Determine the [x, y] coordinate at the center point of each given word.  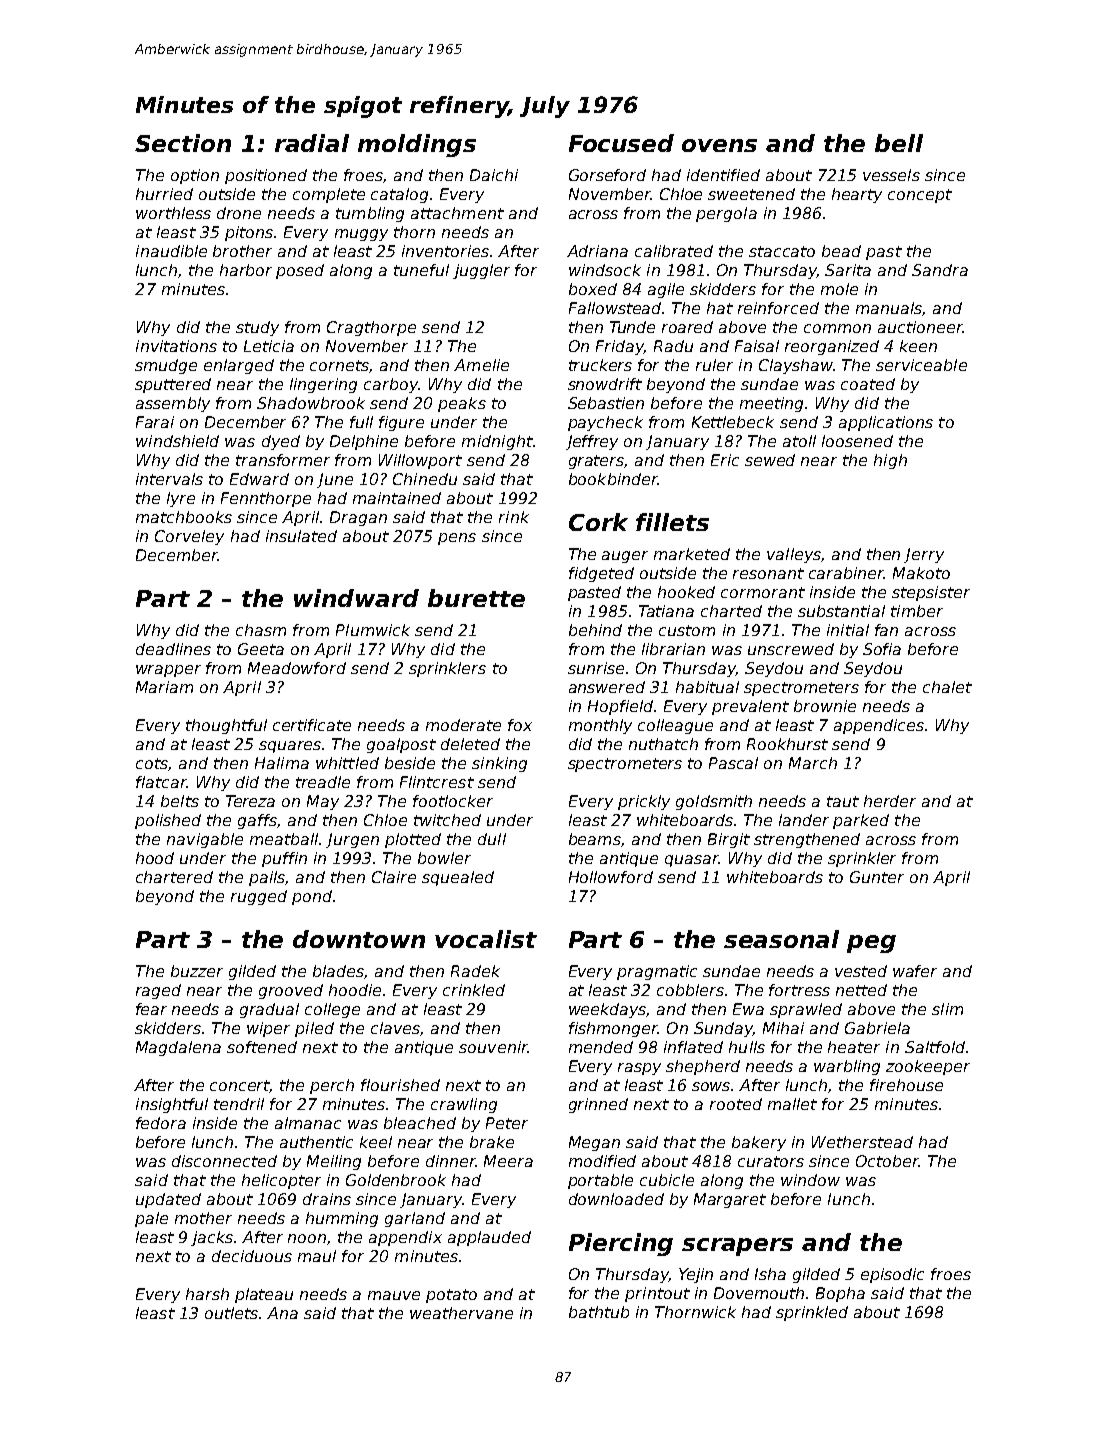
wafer [915, 971]
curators [771, 1161]
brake [492, 1142]
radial [312, 143]
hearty [857, 195]
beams [595, 839]
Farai [155, 422]
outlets [231, 1313]
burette [476, 598]
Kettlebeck [733, 422]
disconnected [224, 1161]
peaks [462, 404]
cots [152, 763]
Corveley [189, 537]
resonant [768, 573]
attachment [457, 213]
